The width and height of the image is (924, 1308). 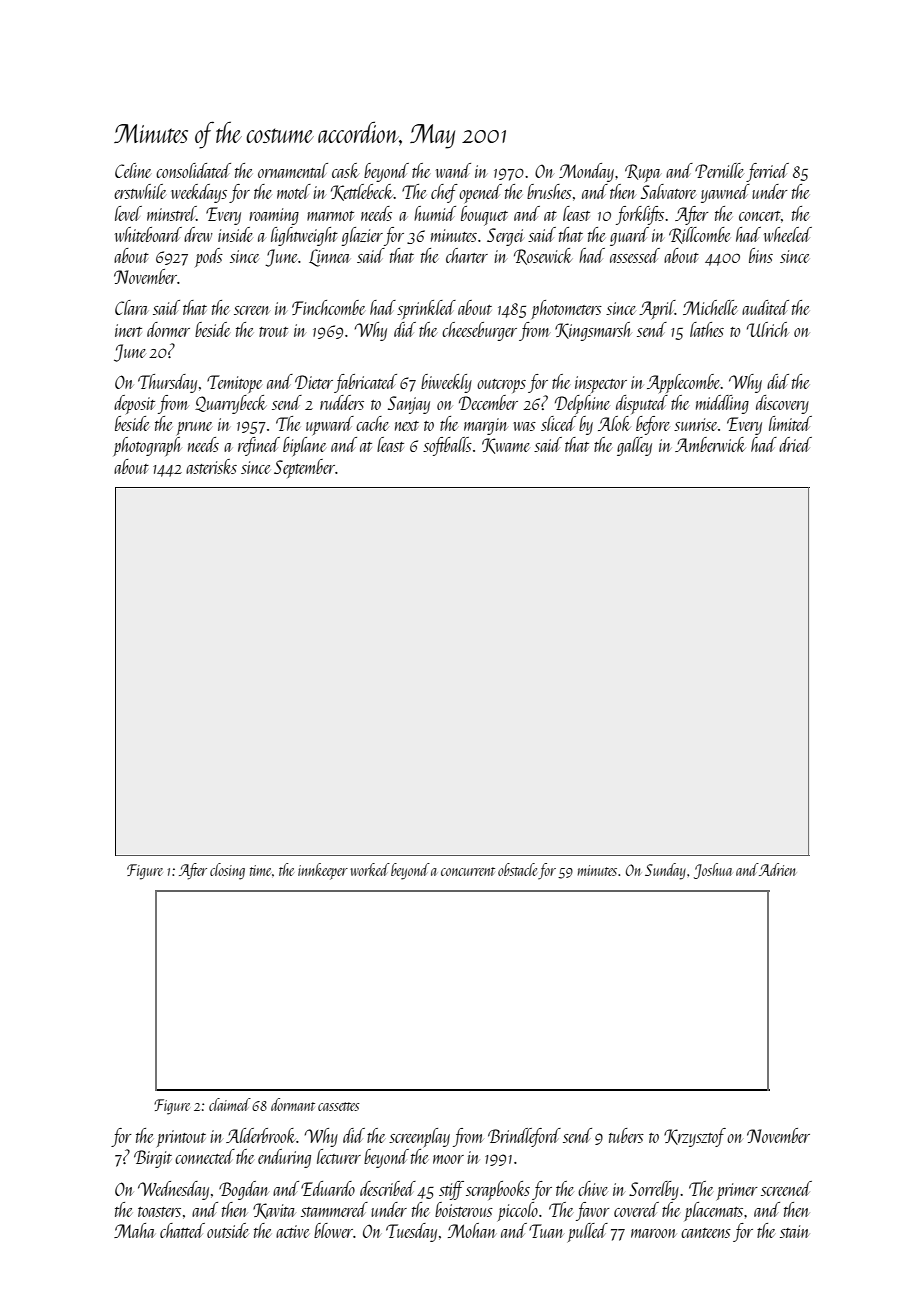 I want to click on September, so click(x=304, y=468).
